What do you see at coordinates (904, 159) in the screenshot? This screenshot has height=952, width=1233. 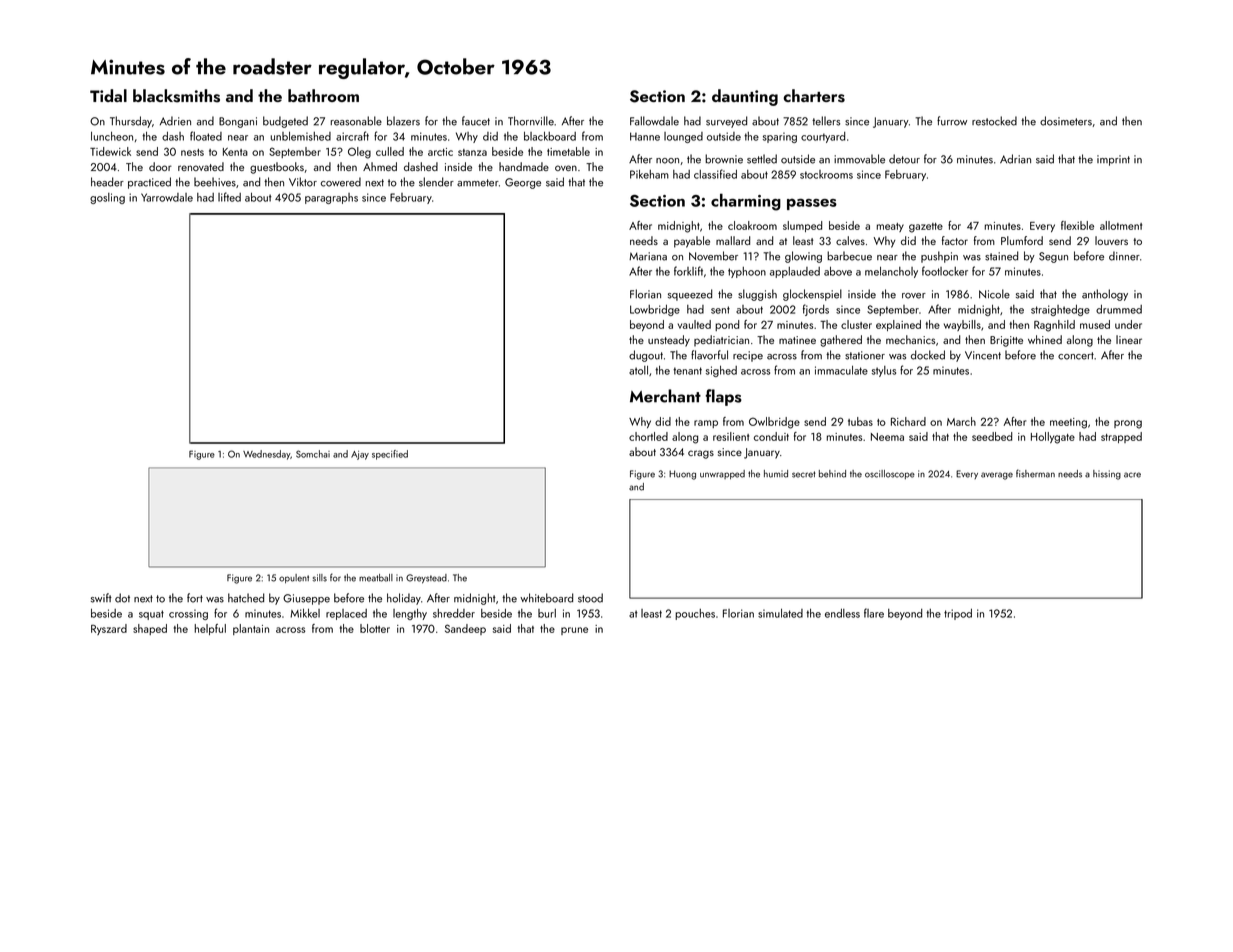 I see `detour` at bounding box center [904, 159].
